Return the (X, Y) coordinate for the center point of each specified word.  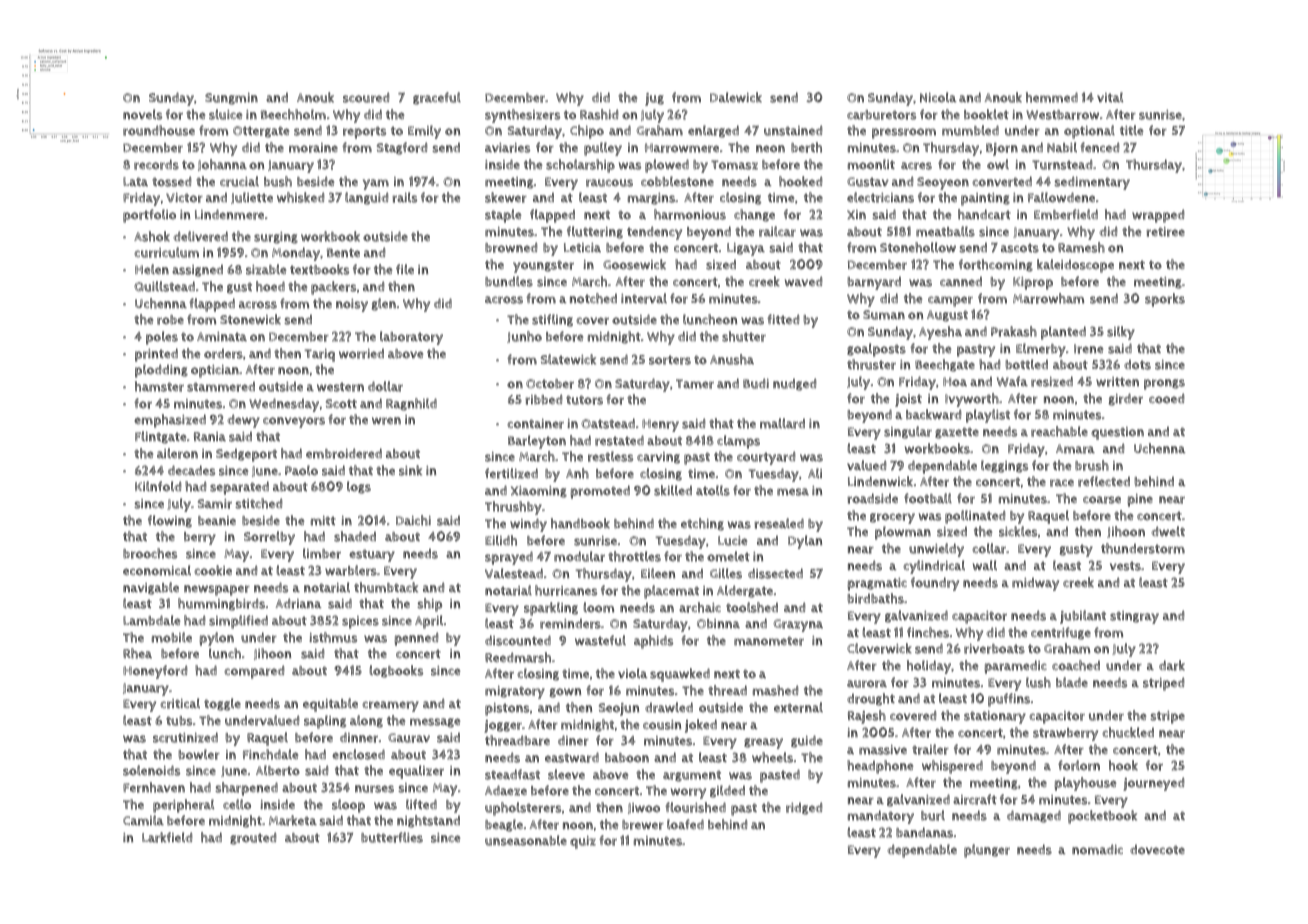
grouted (253, 838)
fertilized (511, 473)
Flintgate (161, 437)
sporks (1165, 300)
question (1117, 433)
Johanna (222, 165)
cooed (1166, 398)
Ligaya (746, 249)
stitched (258, 503)
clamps (738, 442)
